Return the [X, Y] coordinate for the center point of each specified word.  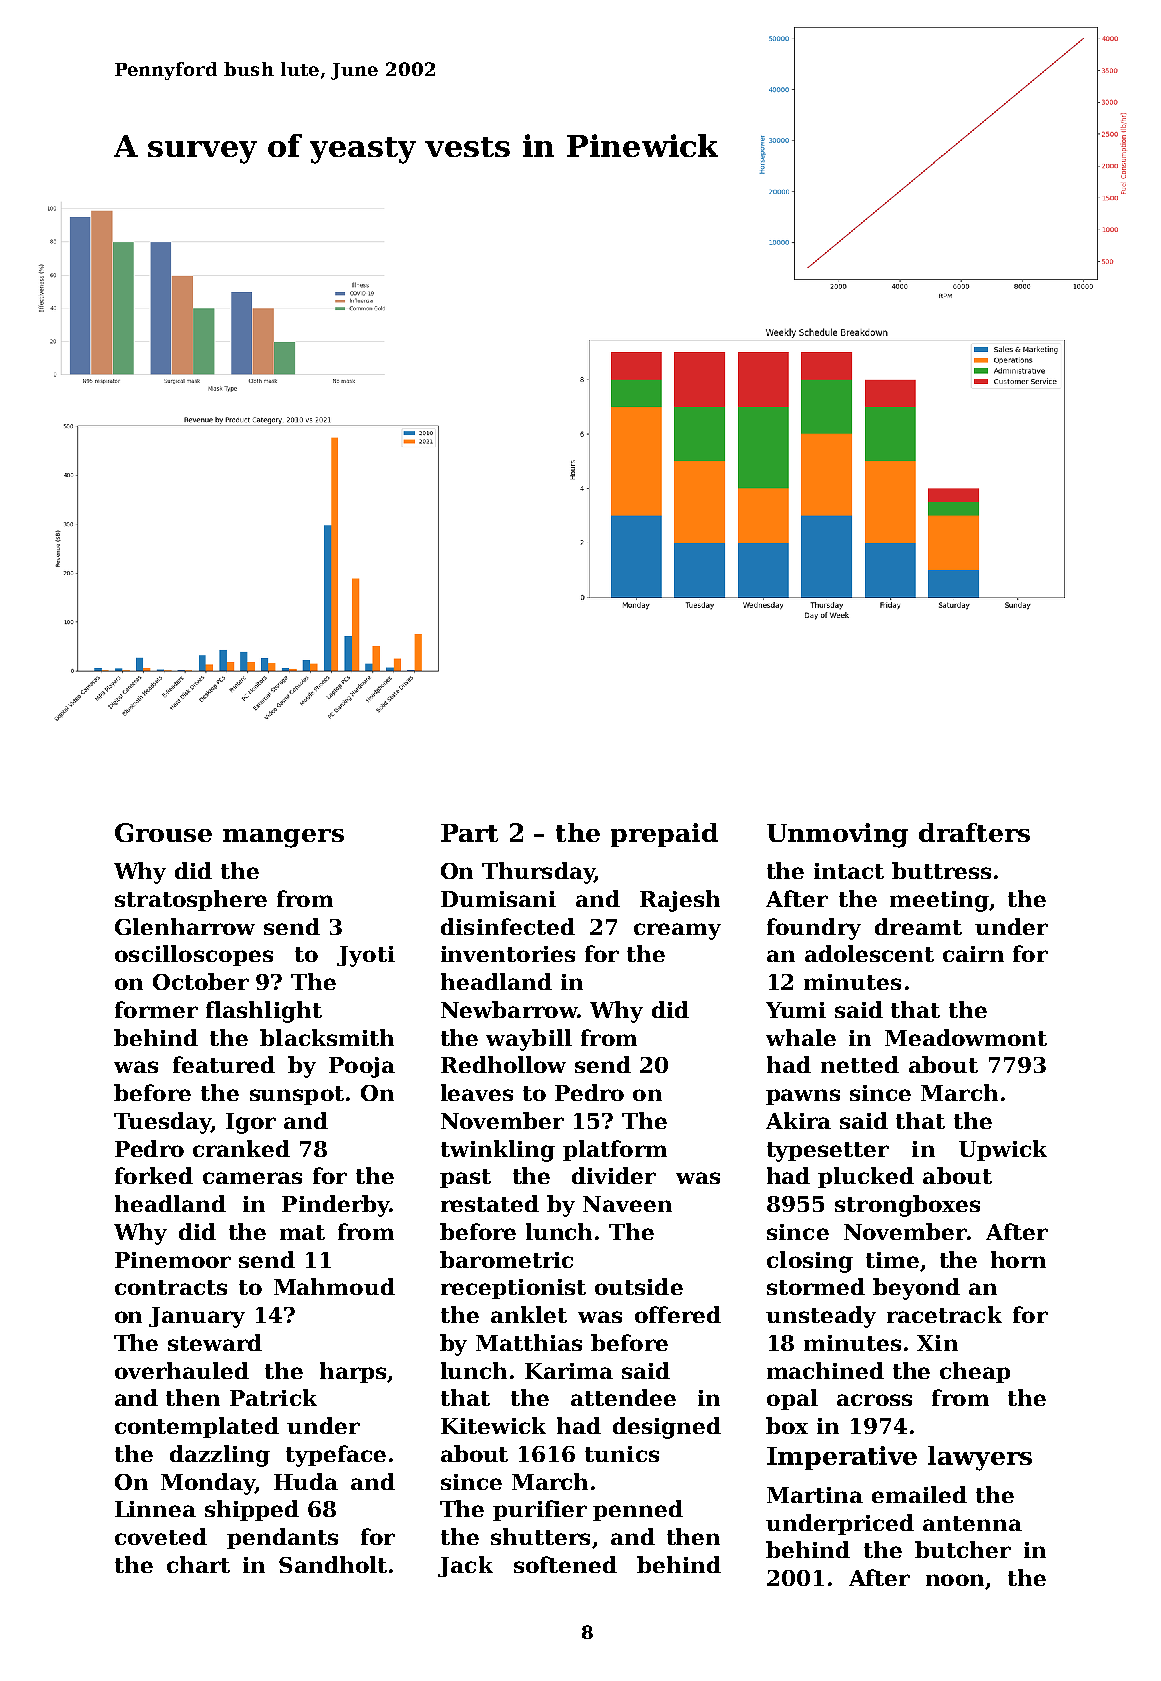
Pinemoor [173, 1260]
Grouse [163, 832]
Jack [465, 1566]
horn [1018, 1259]
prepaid [664, 835]
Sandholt [333, 1564]
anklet [529, 1314]
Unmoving [837, 835]
